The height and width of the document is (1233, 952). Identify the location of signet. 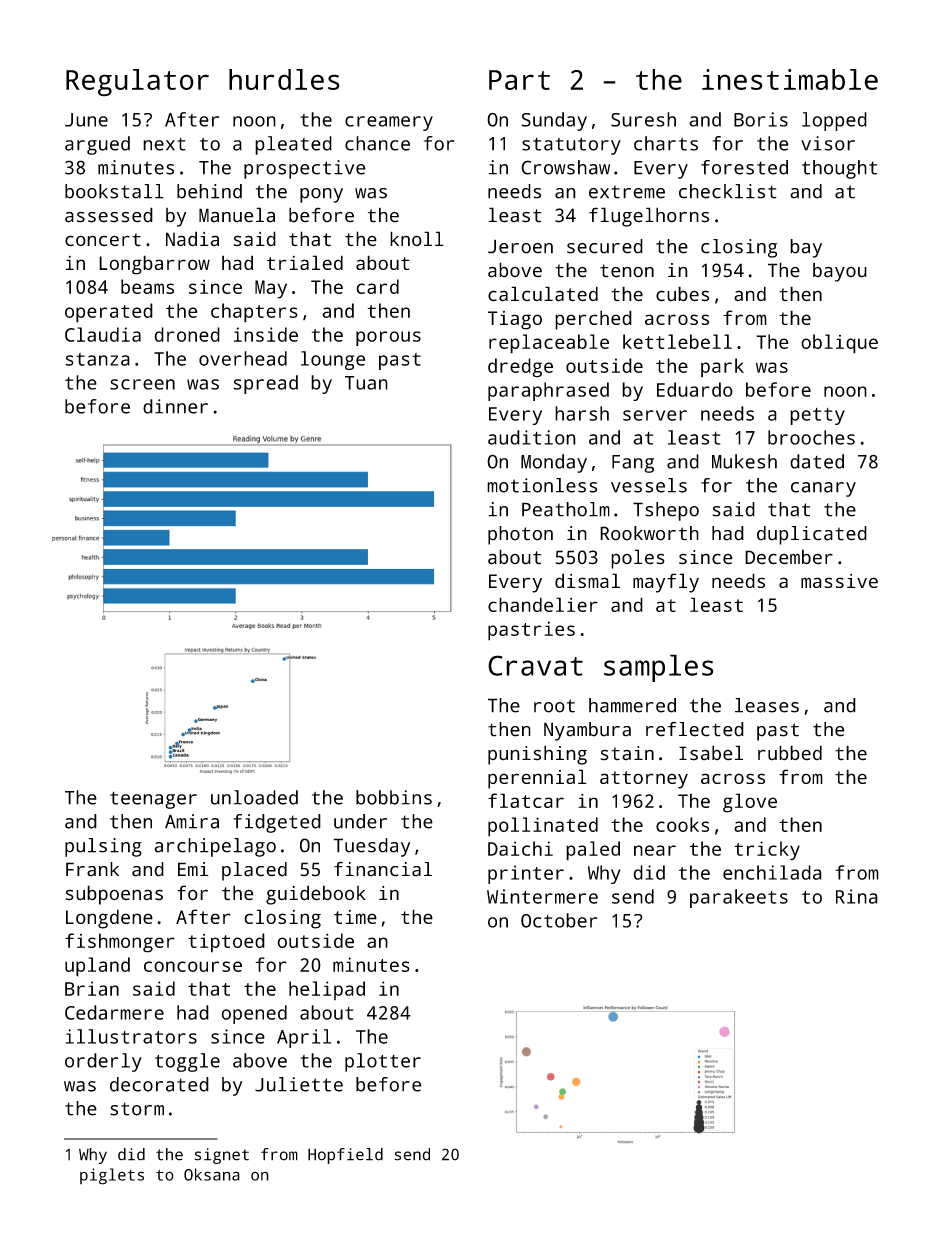
(222, 1156).
